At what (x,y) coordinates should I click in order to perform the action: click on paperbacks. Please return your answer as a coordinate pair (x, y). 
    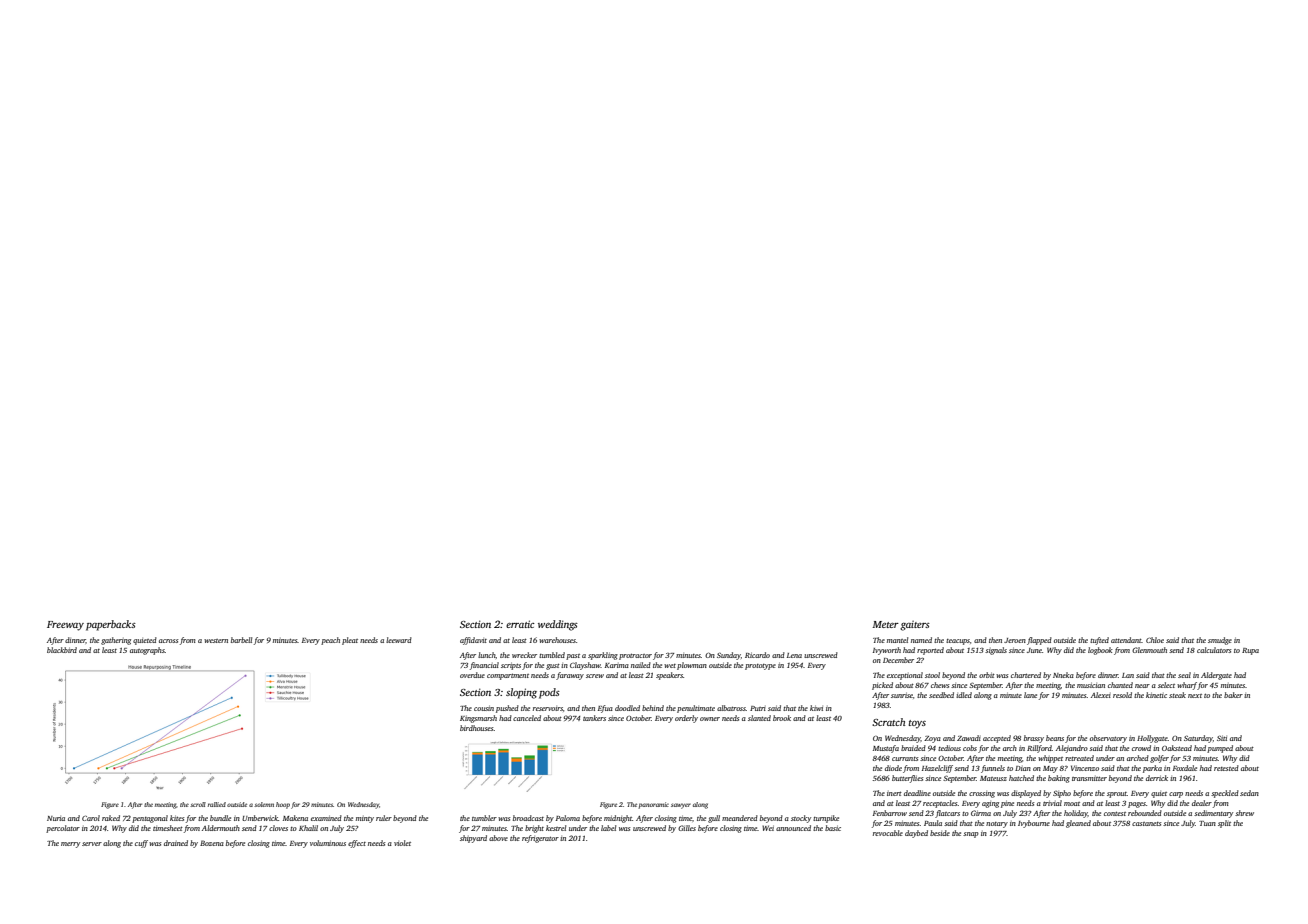
    Looking at the image, I should click on (111, 625).
